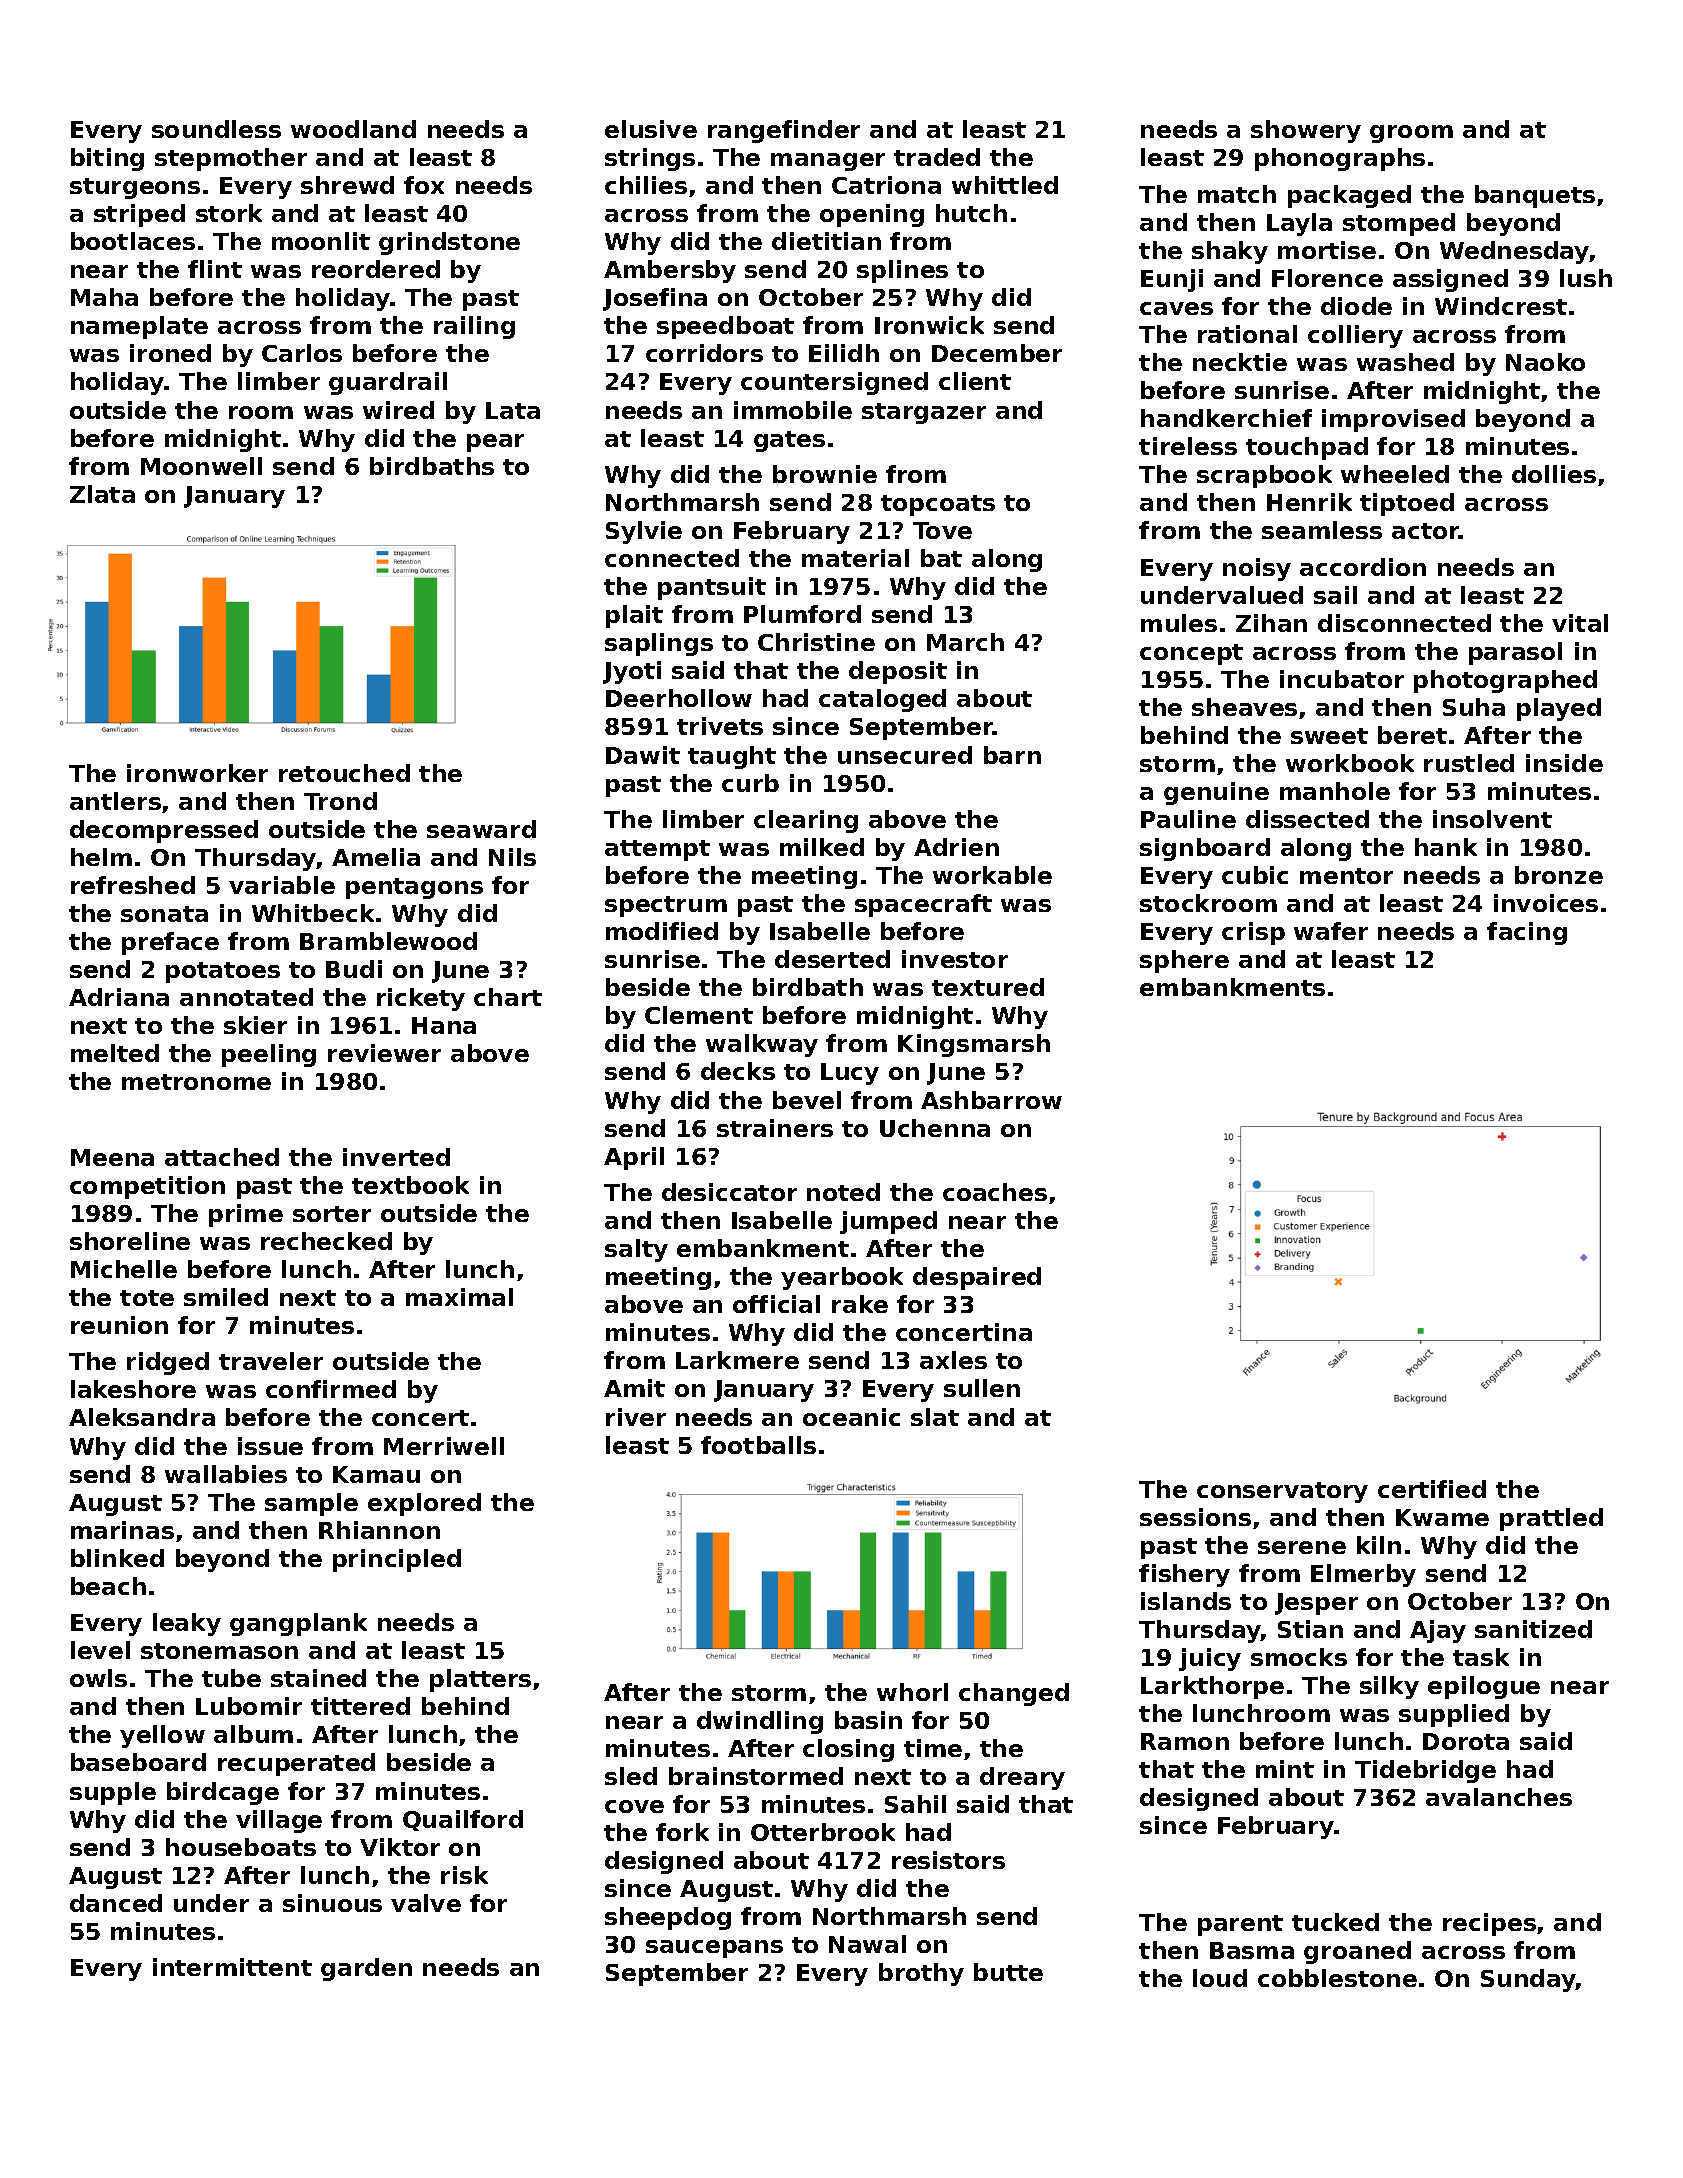 This page has width=1683, height=2178. What do you see at coordinates (758, 1445) in the page?
I see `footballs` at bounding box center [758, 1445].
